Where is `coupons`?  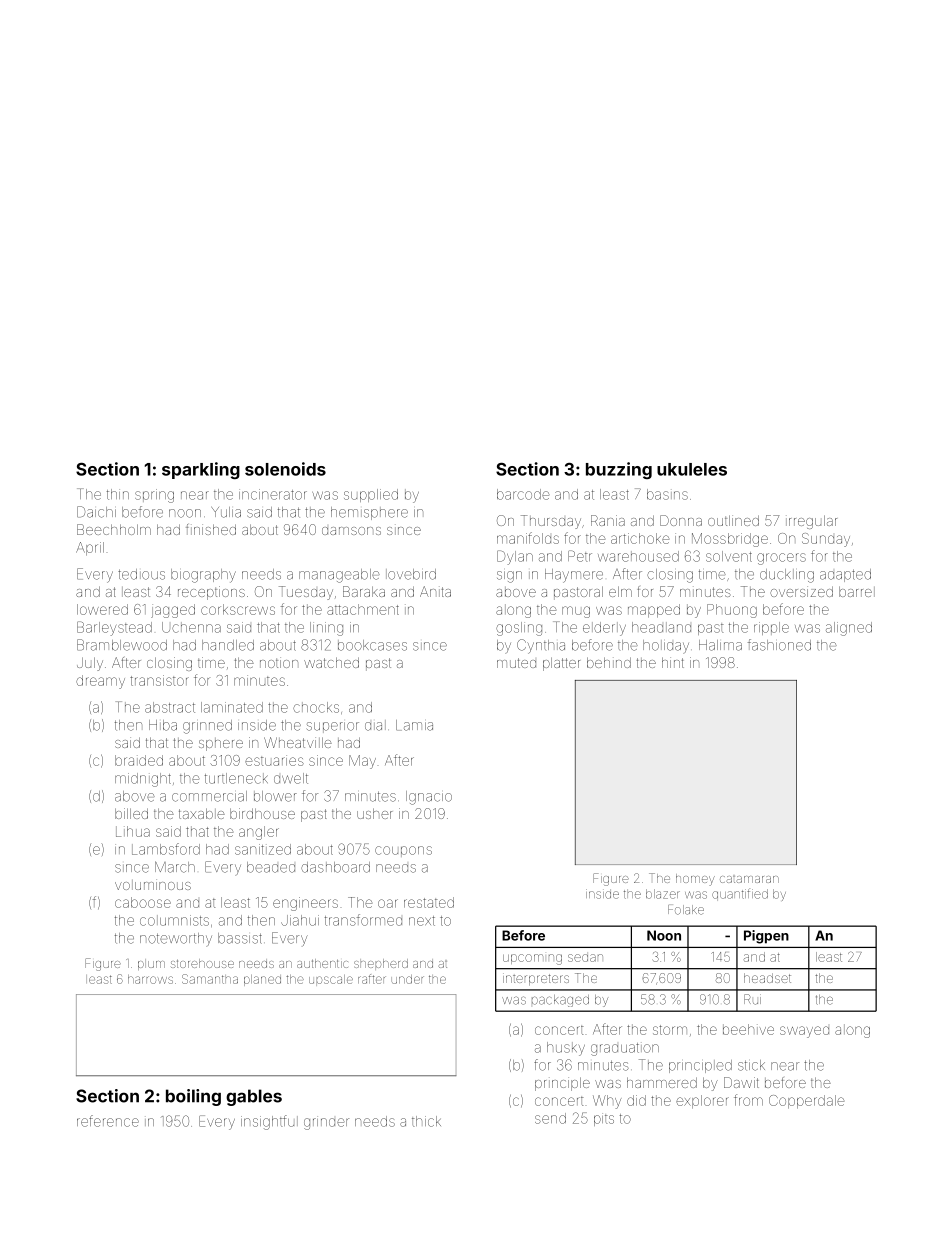
coupons is located at coordinates (403, 851).
